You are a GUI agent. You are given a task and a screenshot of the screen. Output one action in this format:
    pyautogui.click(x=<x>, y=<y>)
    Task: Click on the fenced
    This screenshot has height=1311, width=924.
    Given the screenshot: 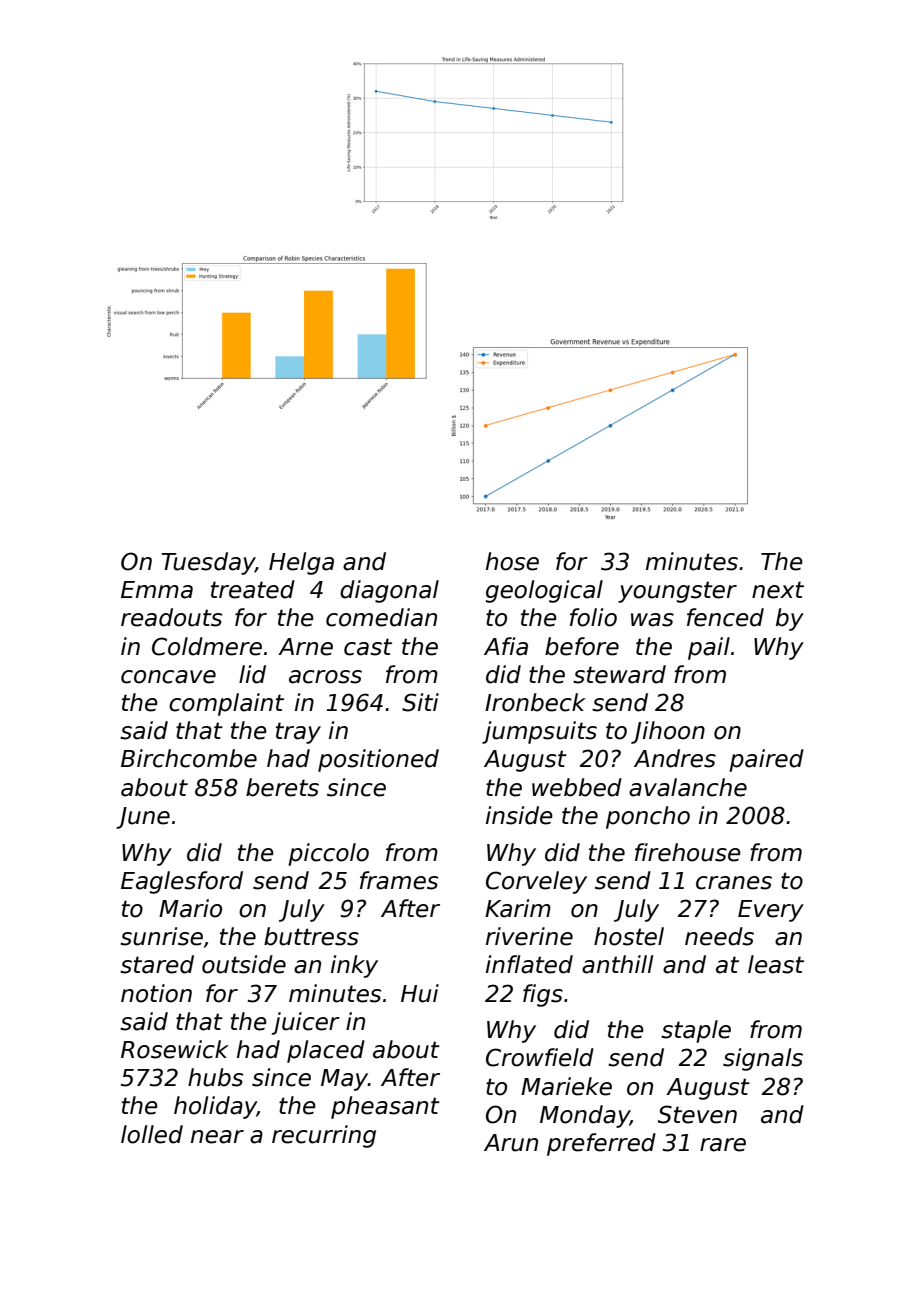 What is the action you would take?
    pyautogui.click(x=725, y=617)
